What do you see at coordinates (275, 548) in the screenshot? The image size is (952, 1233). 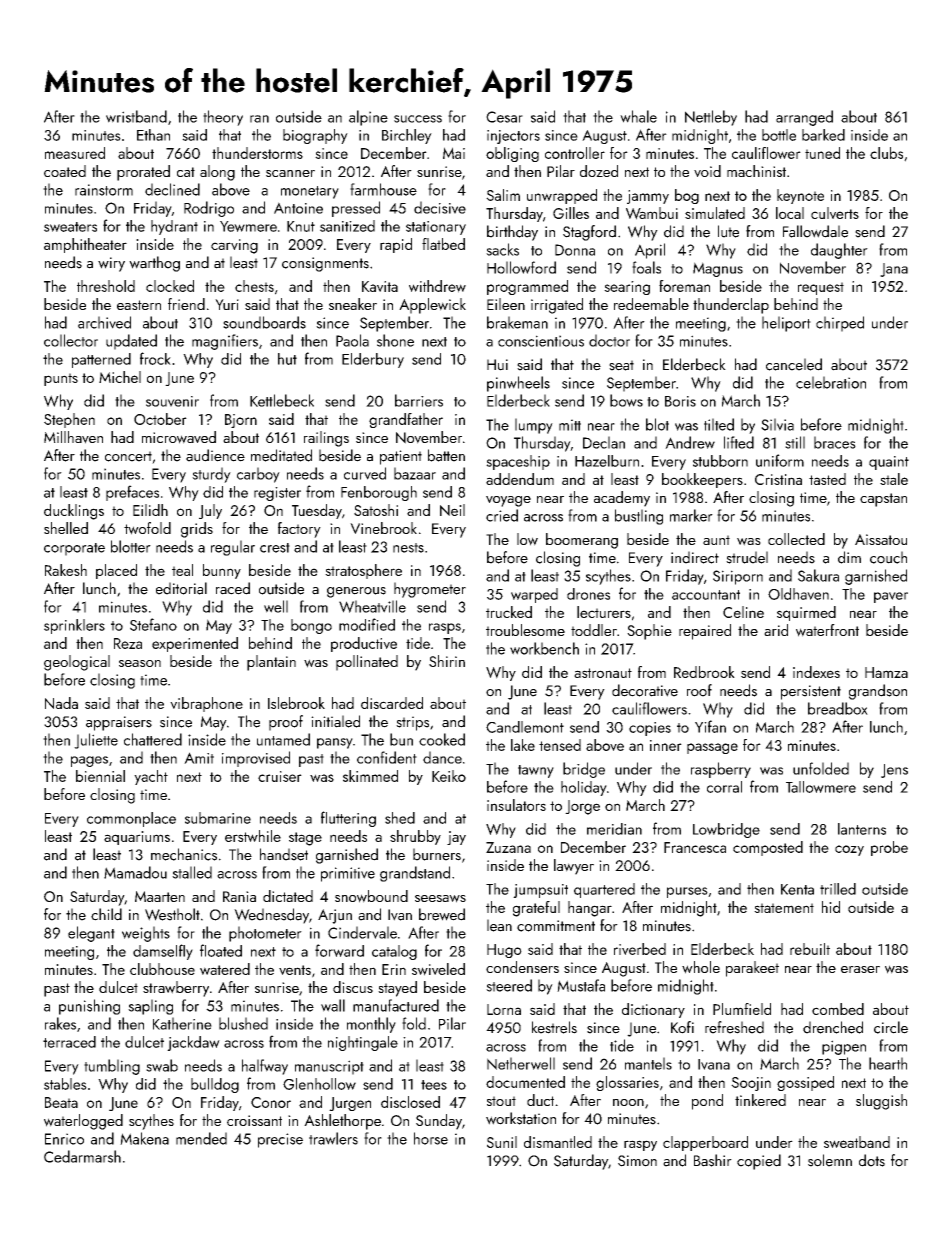 I see `crest` at bounding box center [275, 548].
